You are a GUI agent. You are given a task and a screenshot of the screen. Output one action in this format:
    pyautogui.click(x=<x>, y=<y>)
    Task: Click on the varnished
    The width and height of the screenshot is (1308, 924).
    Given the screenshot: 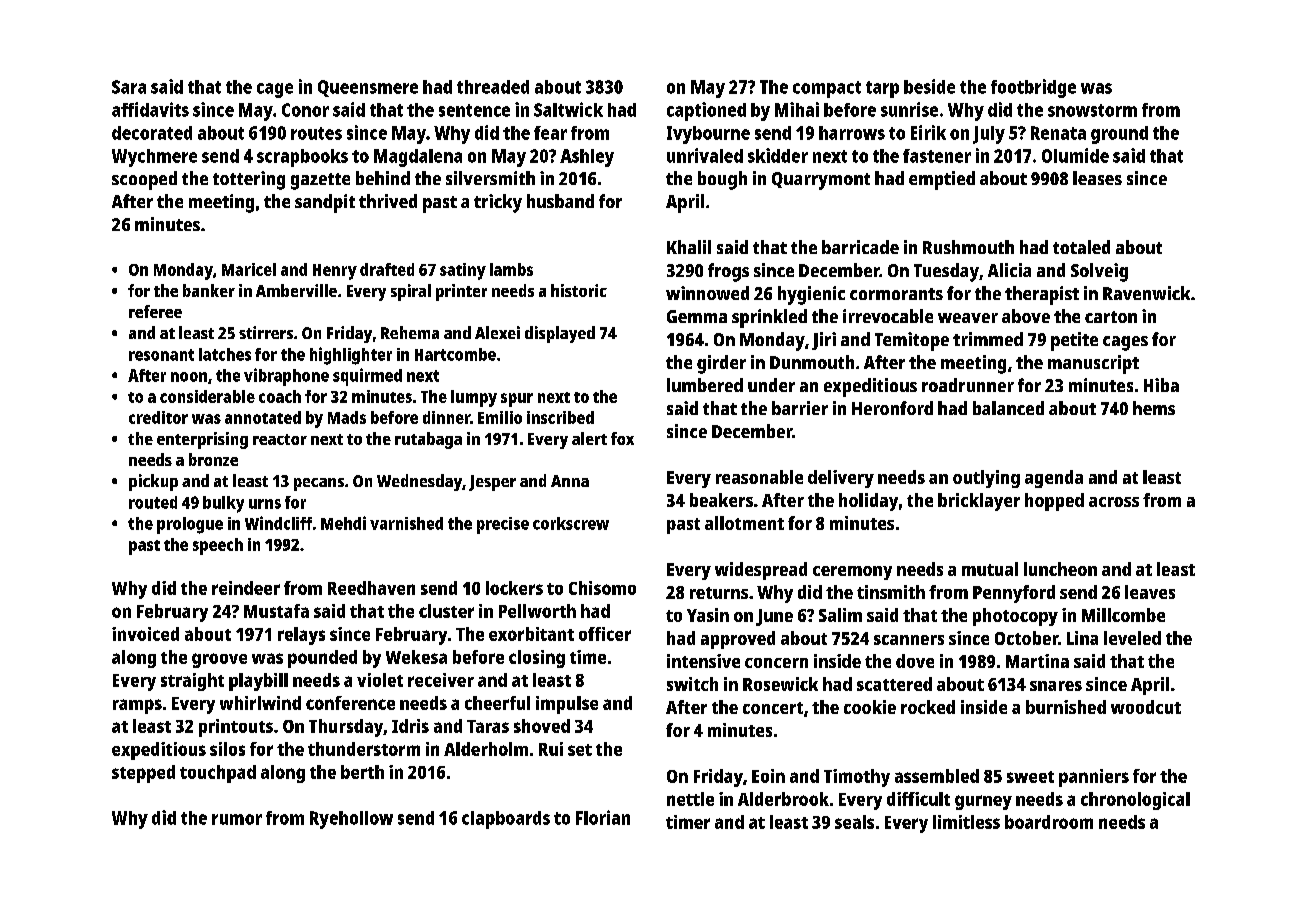 What is the action you would take?
    pyautogui.click(x=406, y=523)
